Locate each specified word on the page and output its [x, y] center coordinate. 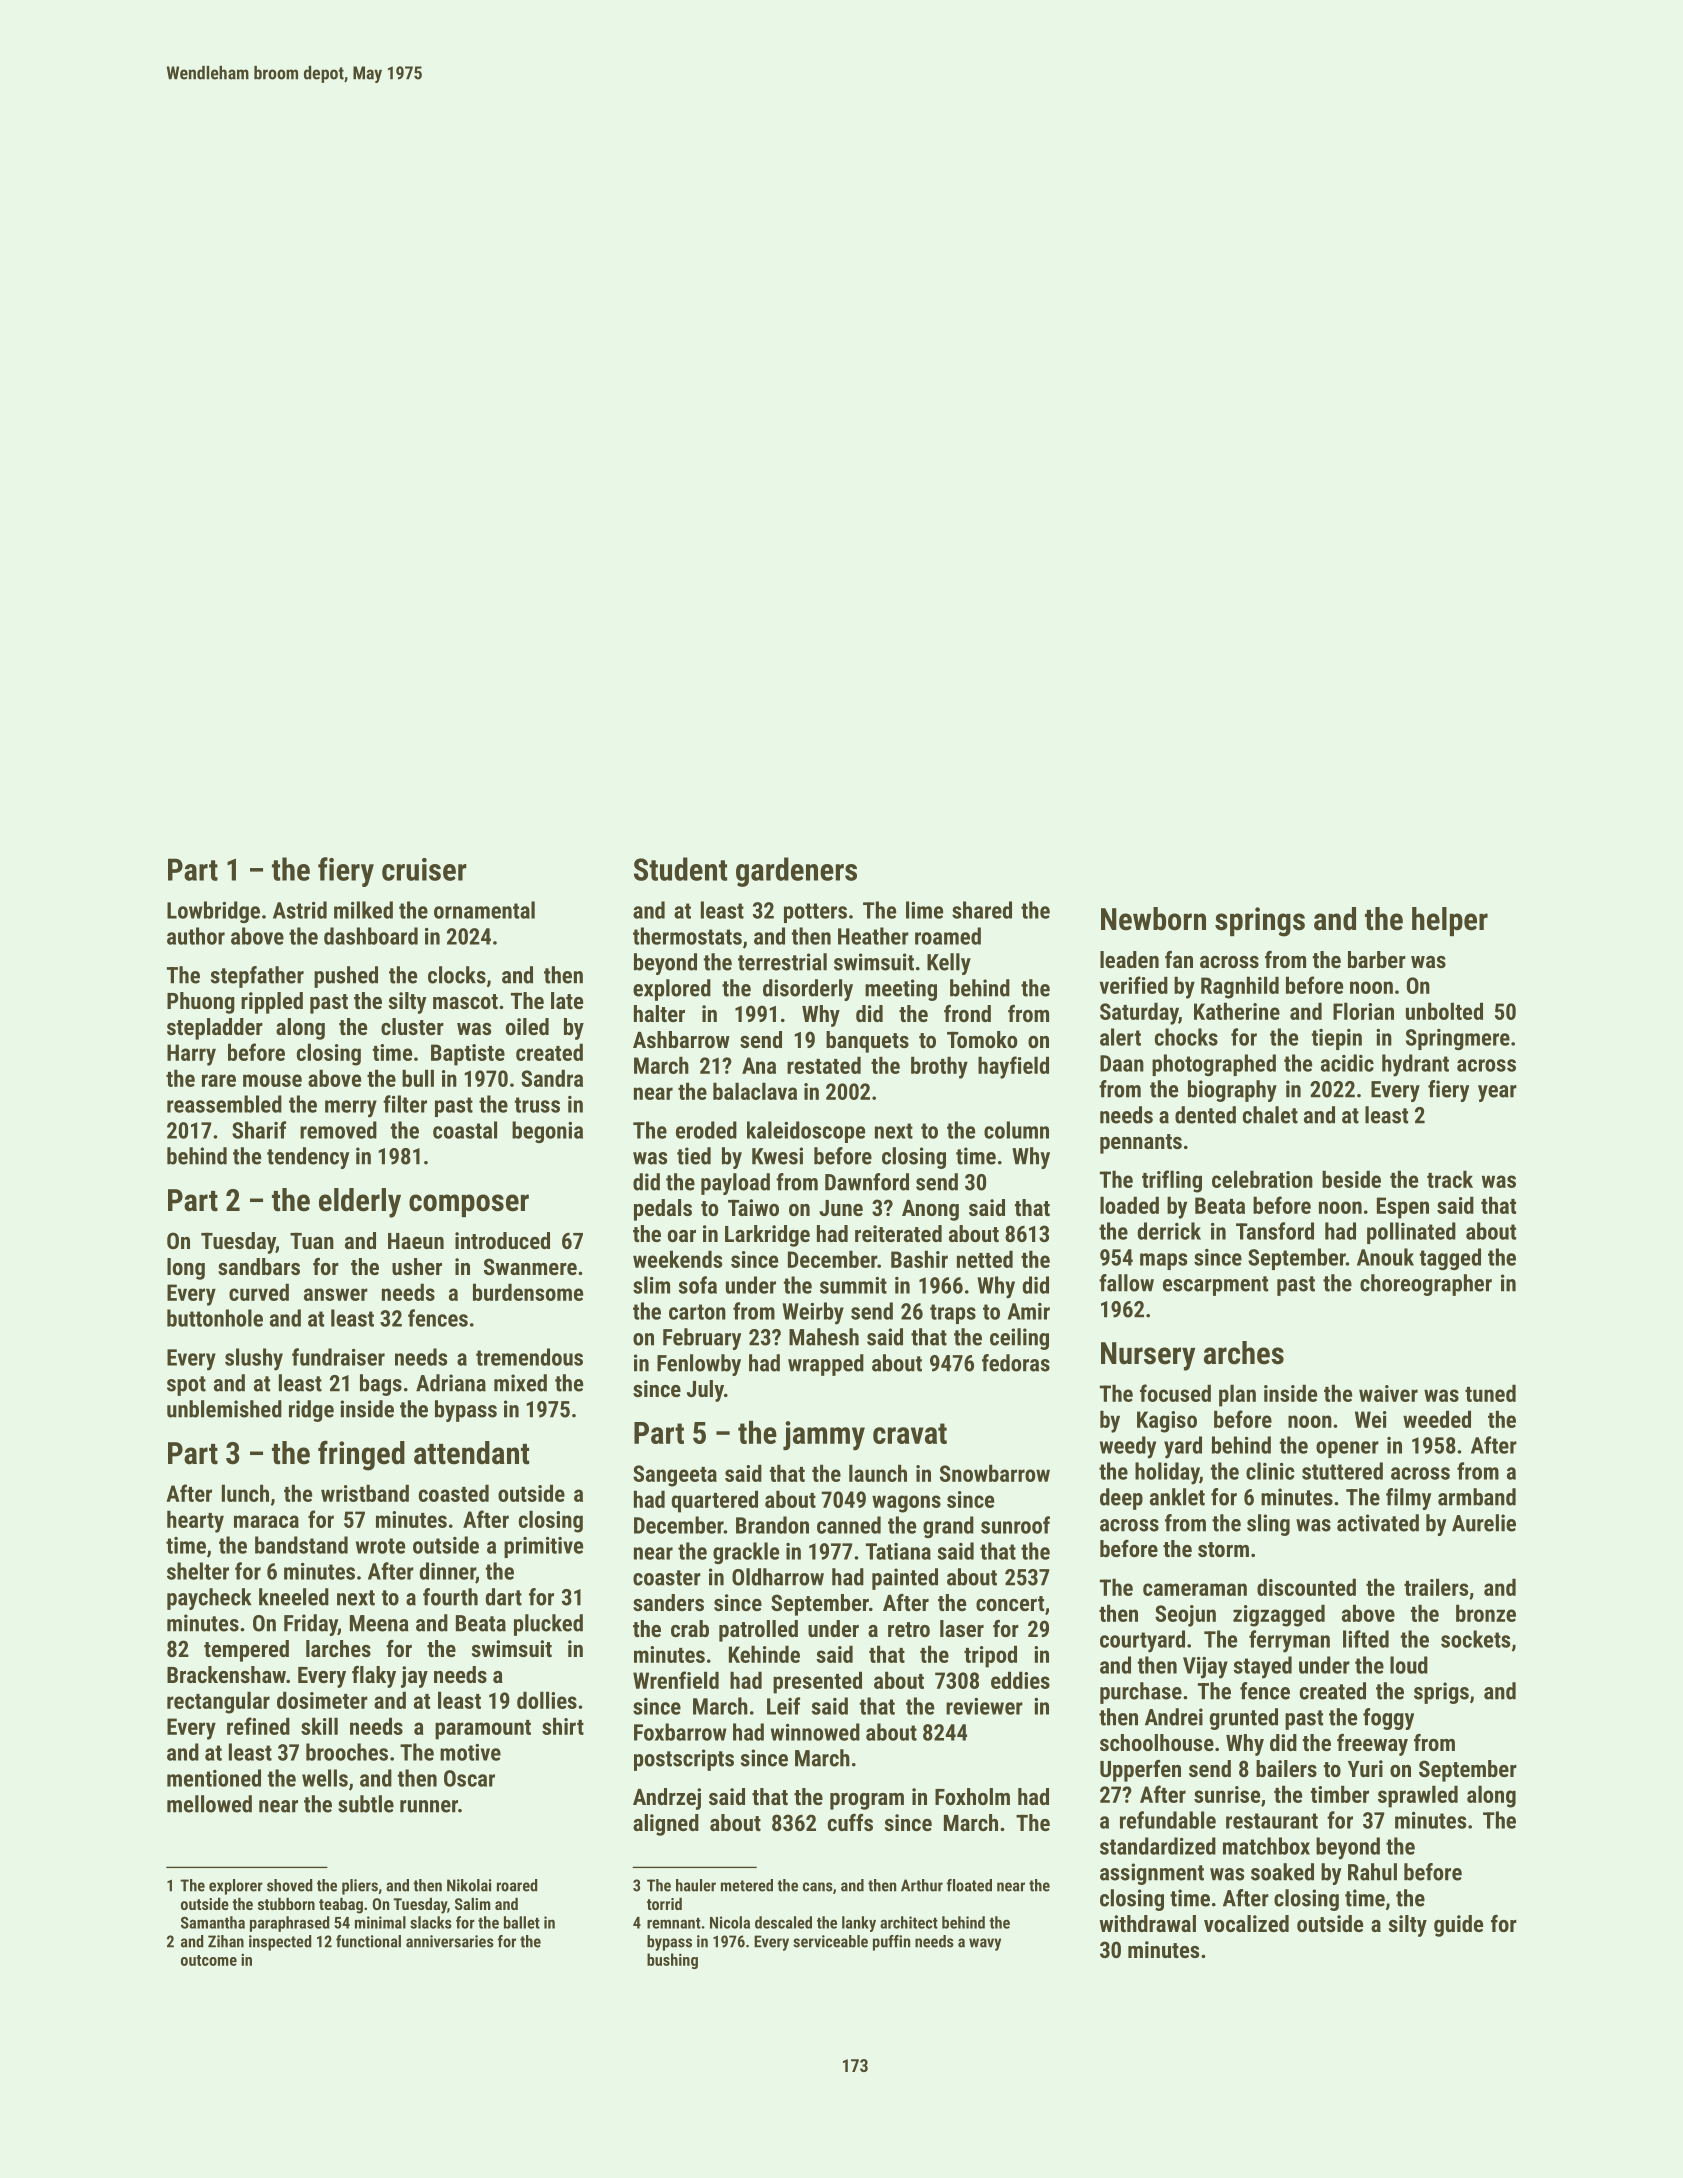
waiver [1388, 1393]
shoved [290, 1885]
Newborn [1153, 919]
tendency [308, 1158]
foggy [1388, 1719]
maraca [266, 1521]
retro [909, 1629]
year [1497, 1093]
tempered [246, 1651]
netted [985, 1259]
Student [680, 869]
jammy [824, 1436]
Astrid [300, 910]
